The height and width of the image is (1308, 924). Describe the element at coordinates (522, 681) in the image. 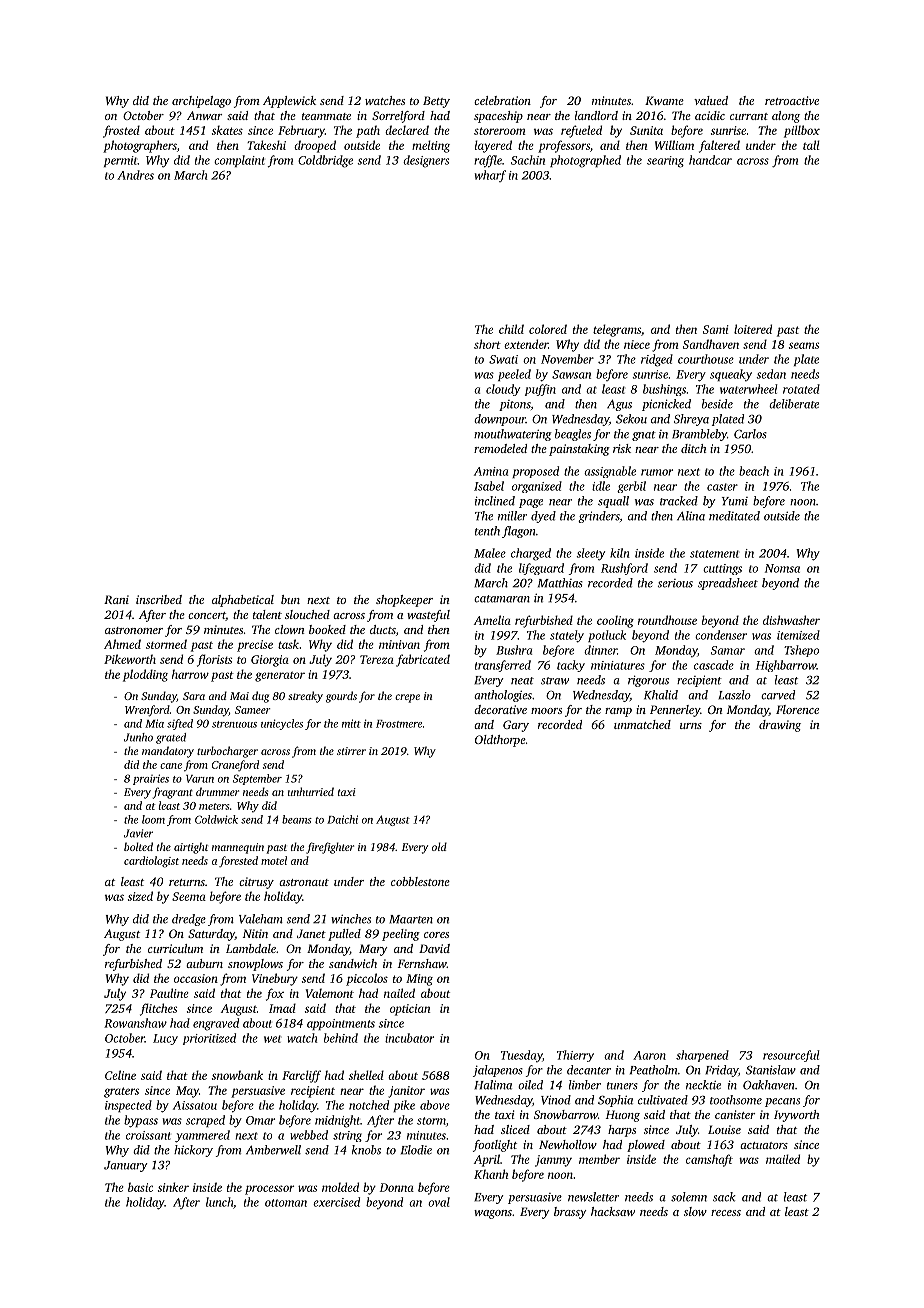

I see `neat` at that location.
